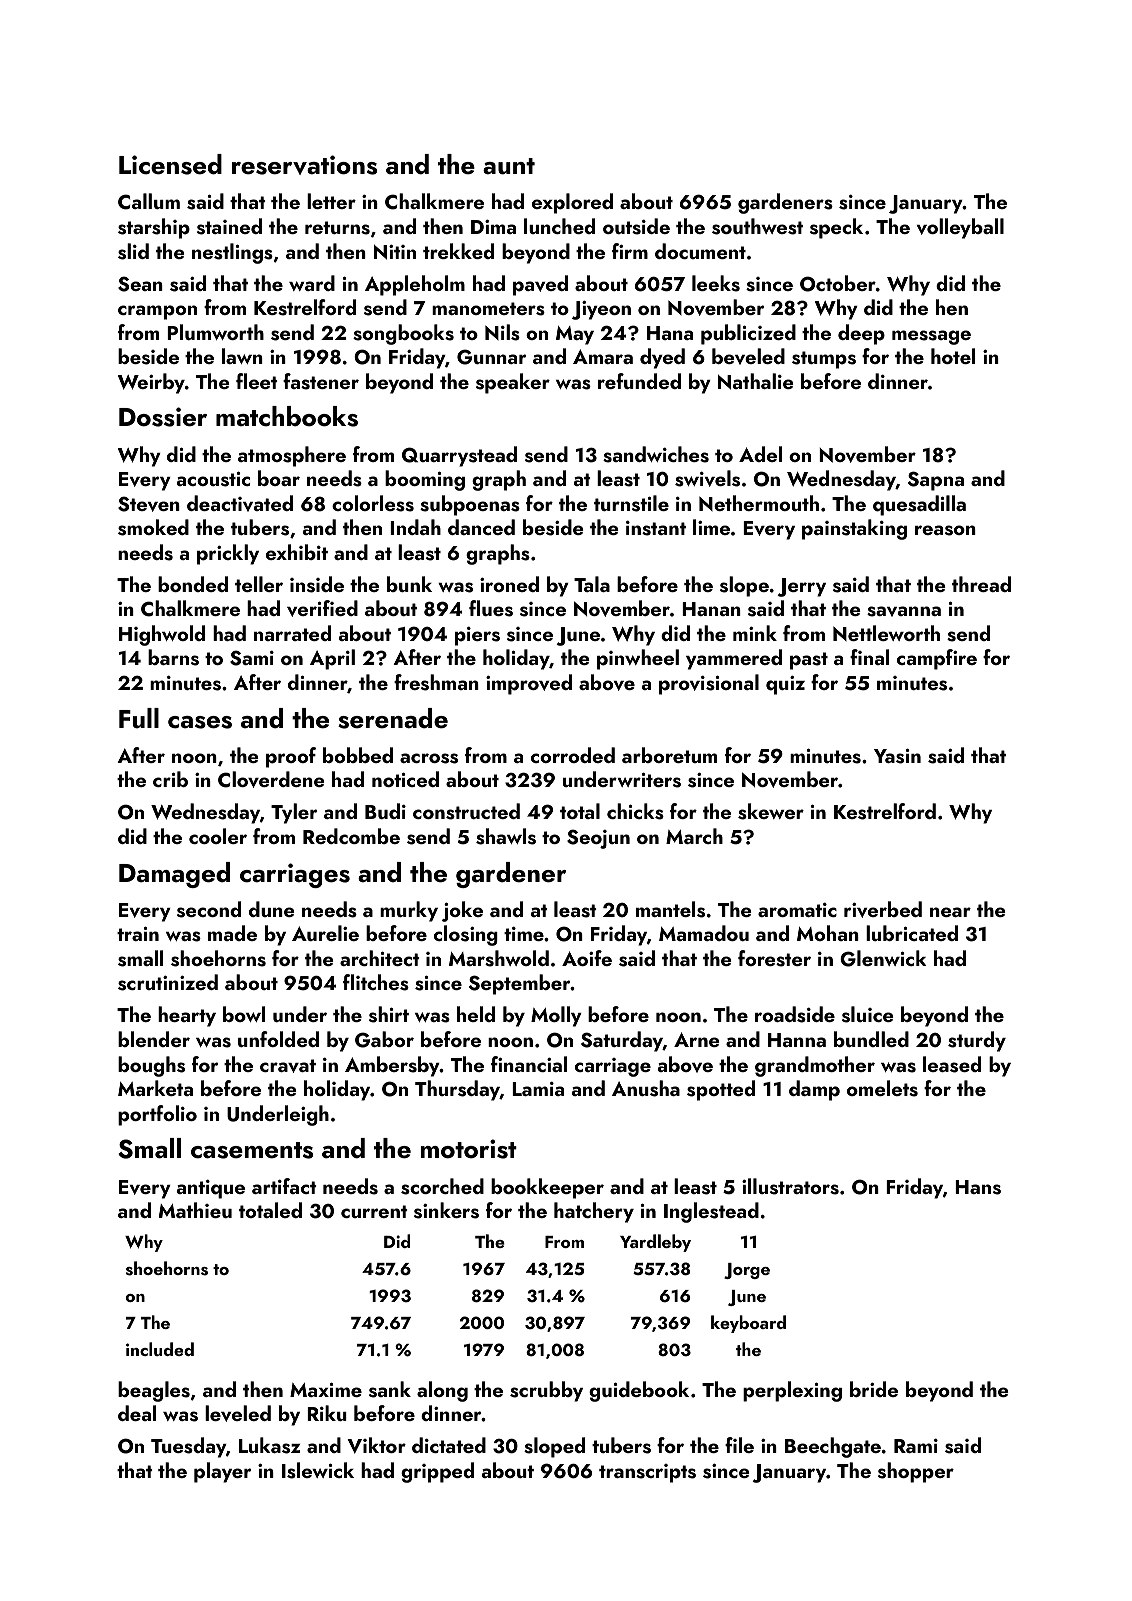 This screenshot has width=1132, height=1601. What do you see at coordinates (304, 165) in the screenshot?
I see `reservations` at bounding box center [304, 165].
